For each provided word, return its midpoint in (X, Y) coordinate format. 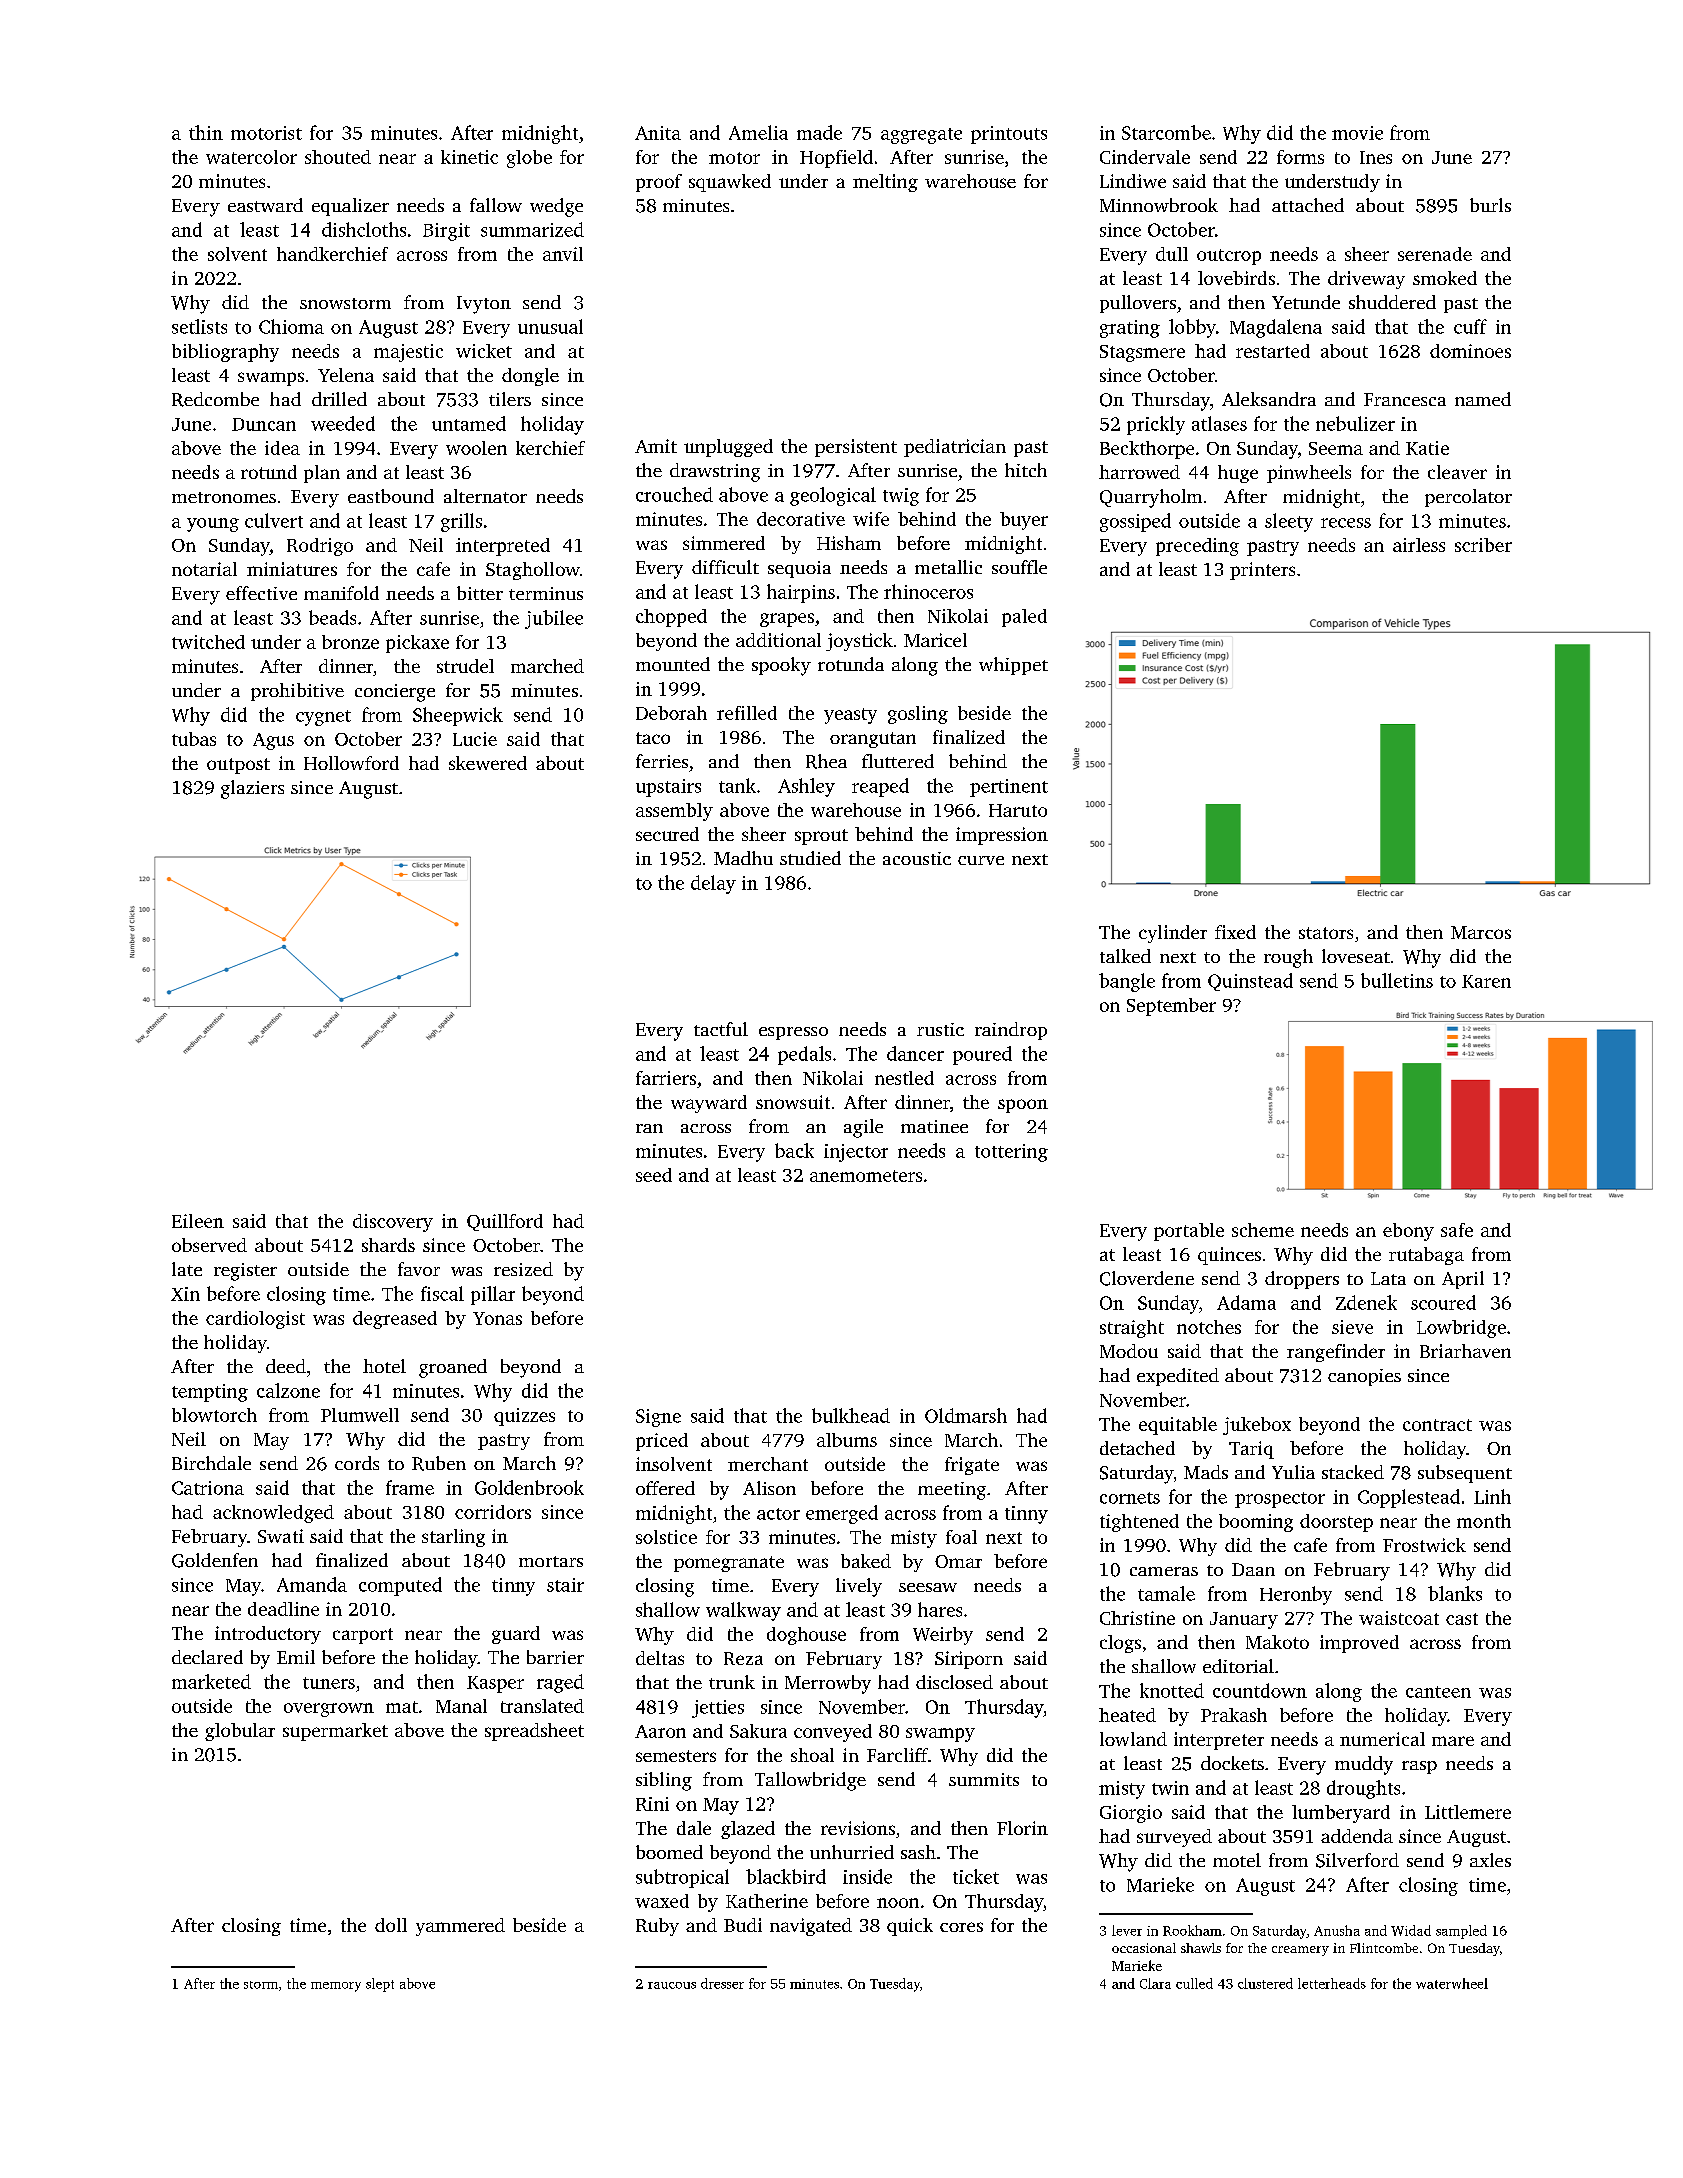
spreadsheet (534, 1732)
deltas (660, 1658)
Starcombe (1166, 132)
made (819, 132)
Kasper (495, 1684)
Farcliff (897, 1755)
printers (1262, 571)
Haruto (1018, 810)
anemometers (866, 1176)
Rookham (1192, 1930)
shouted (338, 157)
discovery (393, 1223)
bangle (1127, 982)
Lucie (475, 739)
